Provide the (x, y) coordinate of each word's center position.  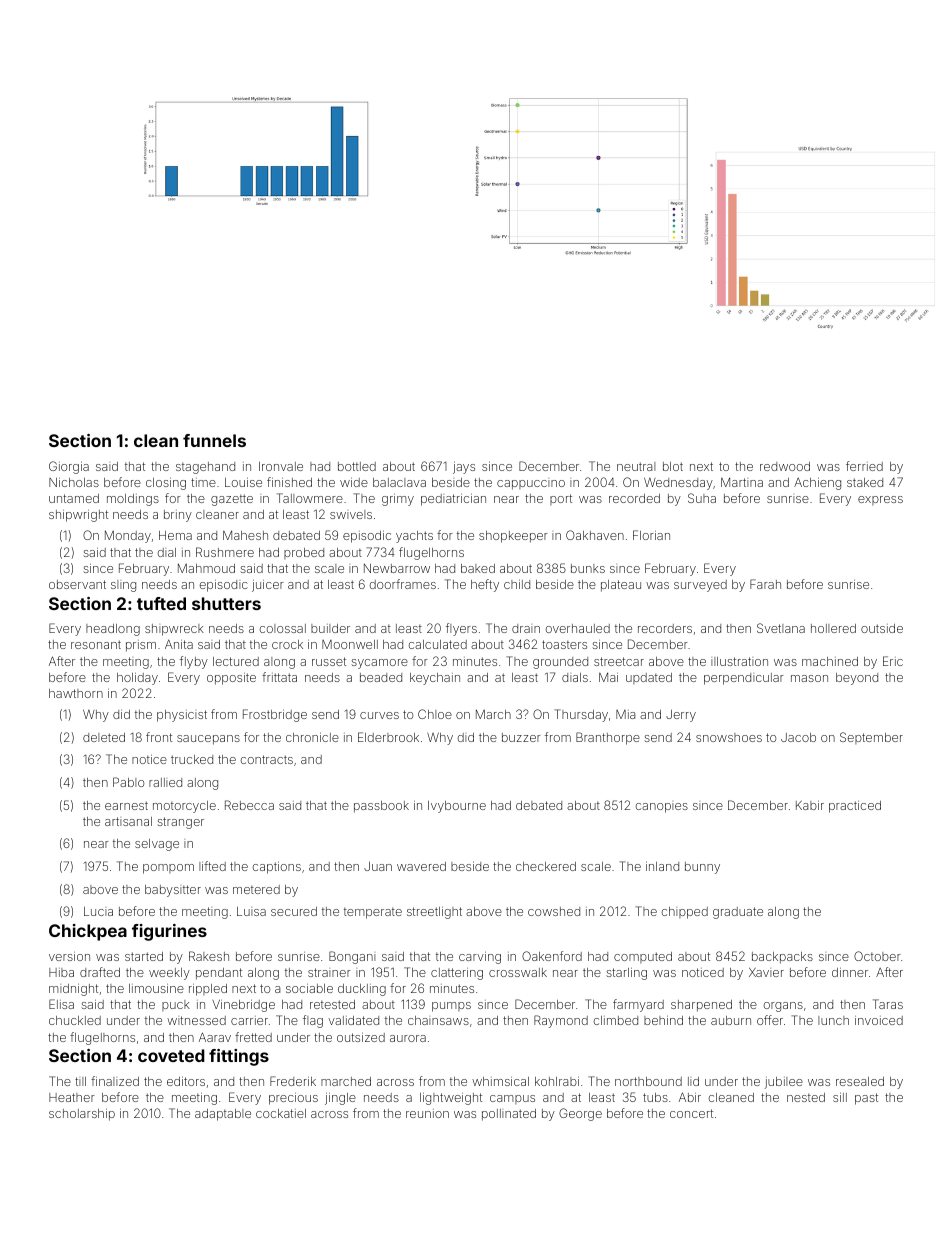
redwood (785, 466)
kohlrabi (557, 1081)
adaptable (223, 1115)
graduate (738, 913)
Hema (175, 535)
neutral (636, 466)
